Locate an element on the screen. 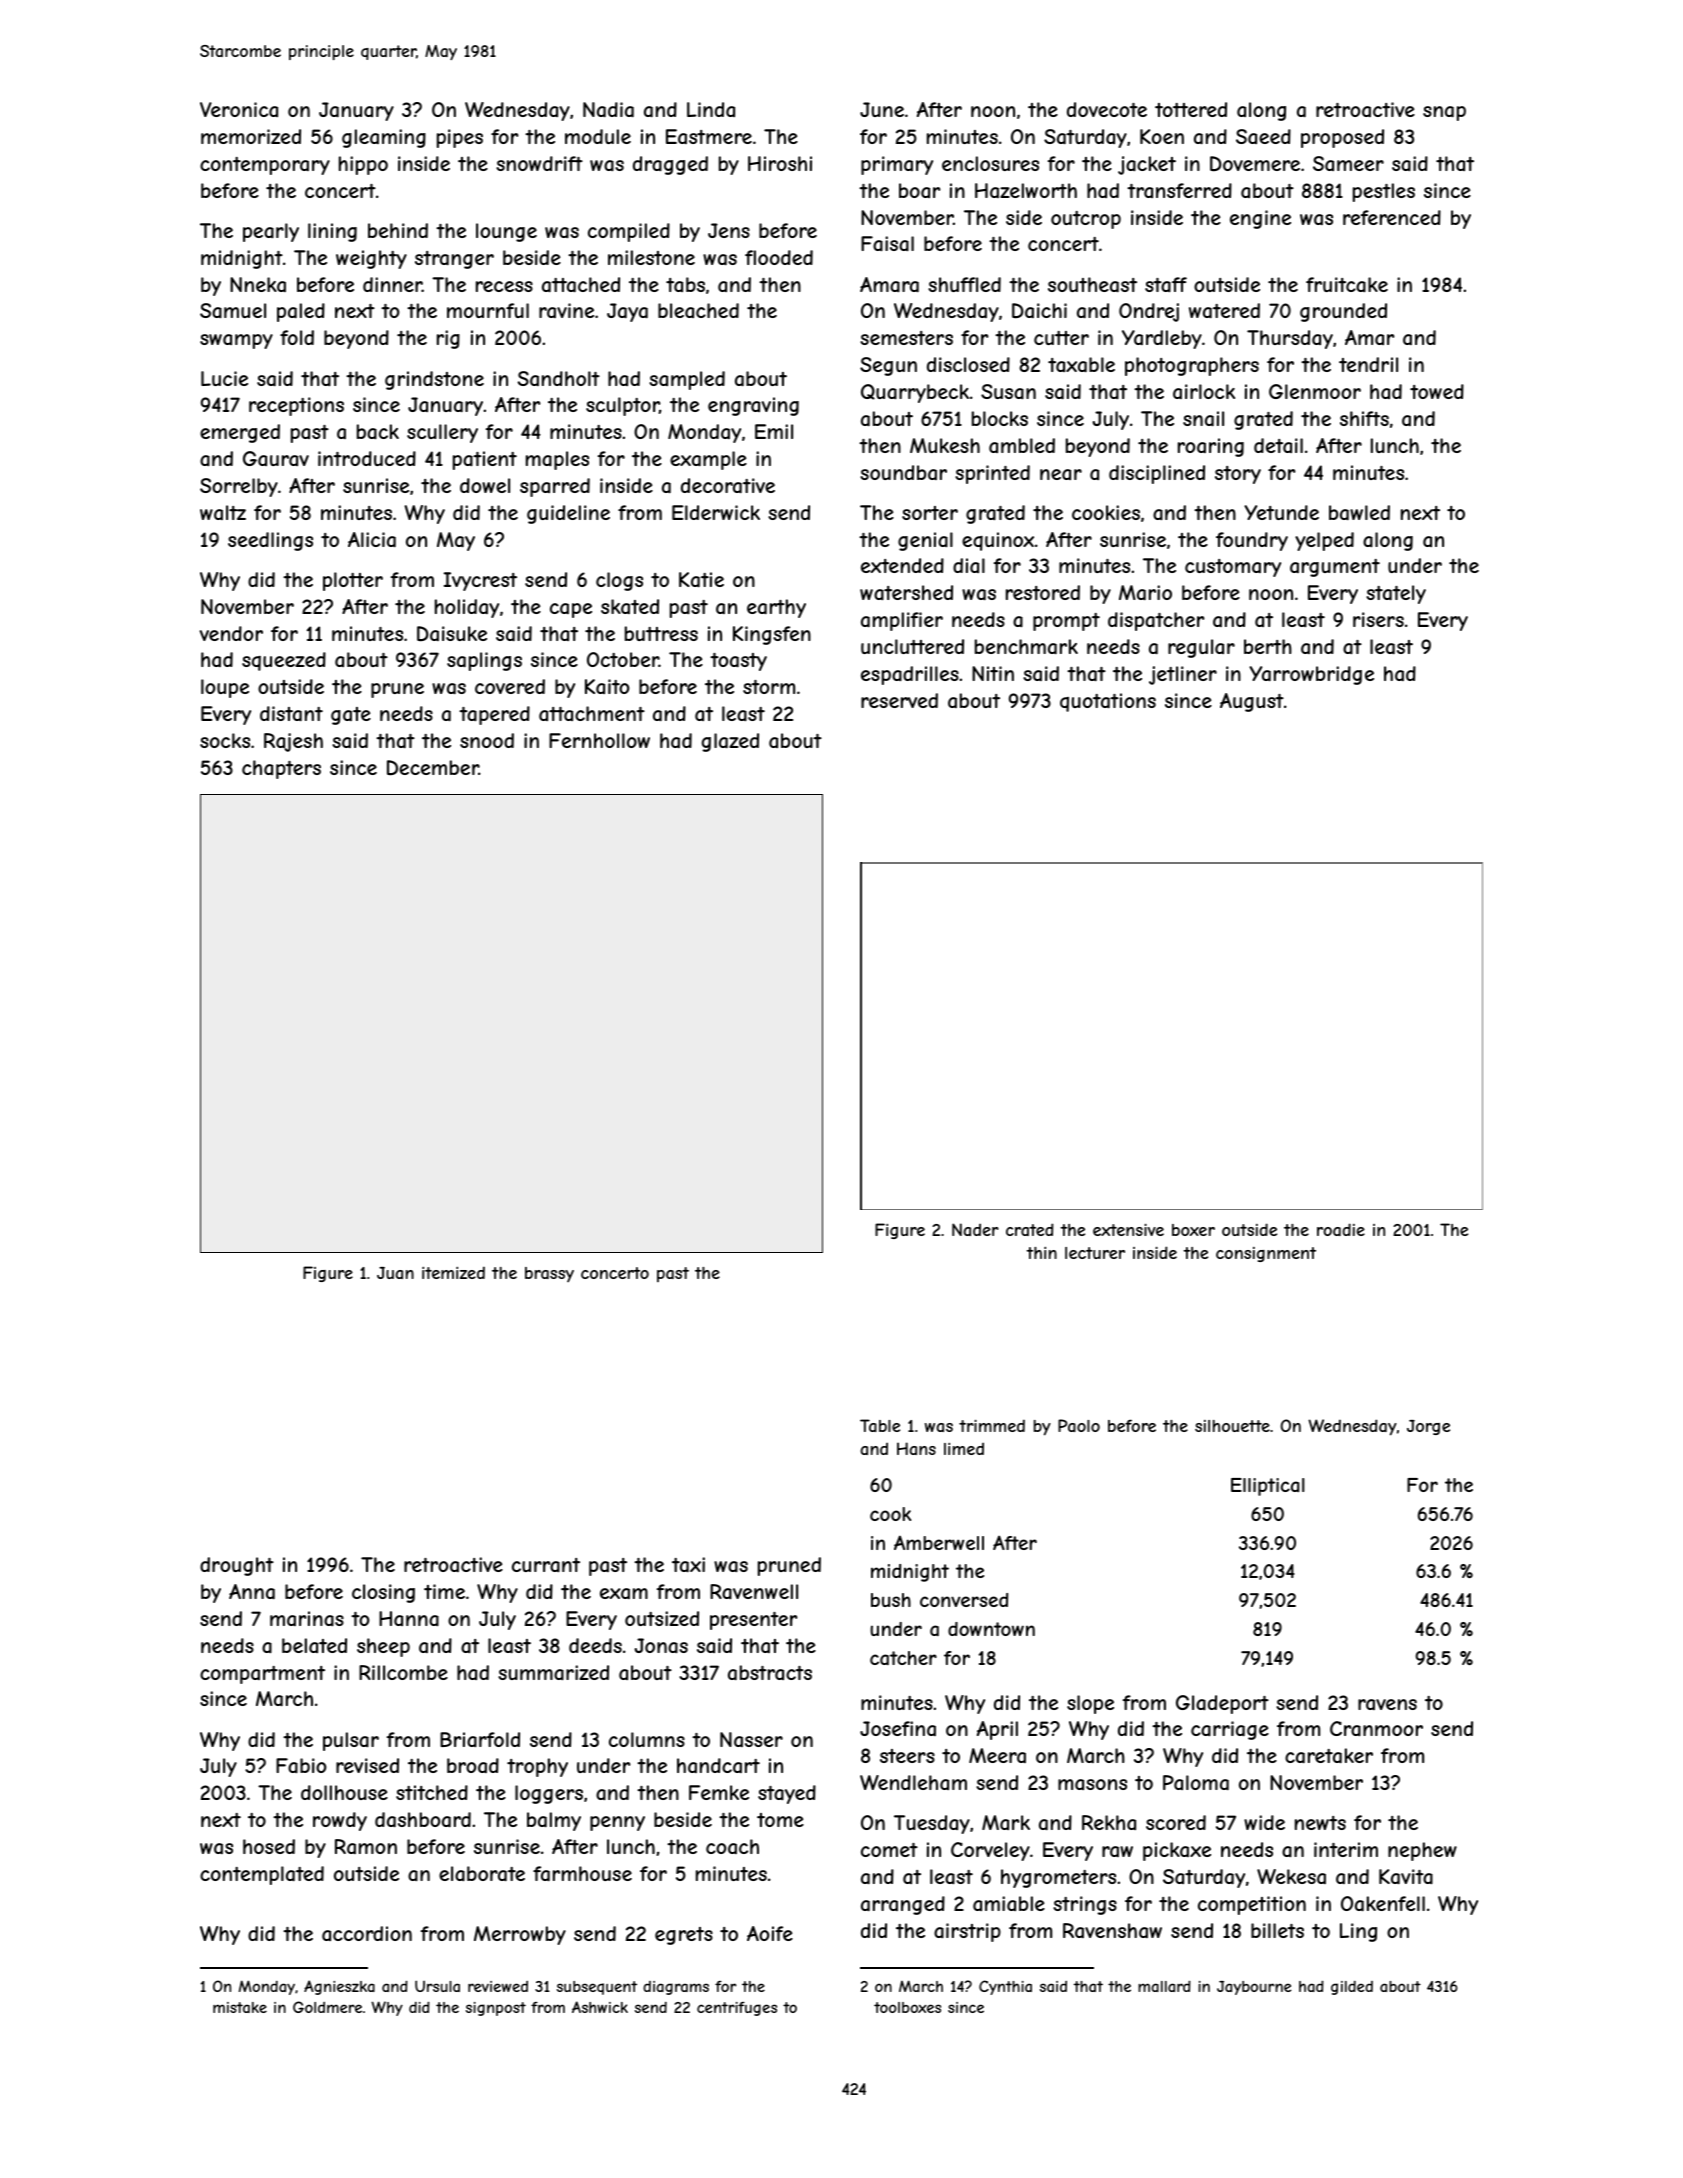  tottered is located at coordinates (1191, 109).
